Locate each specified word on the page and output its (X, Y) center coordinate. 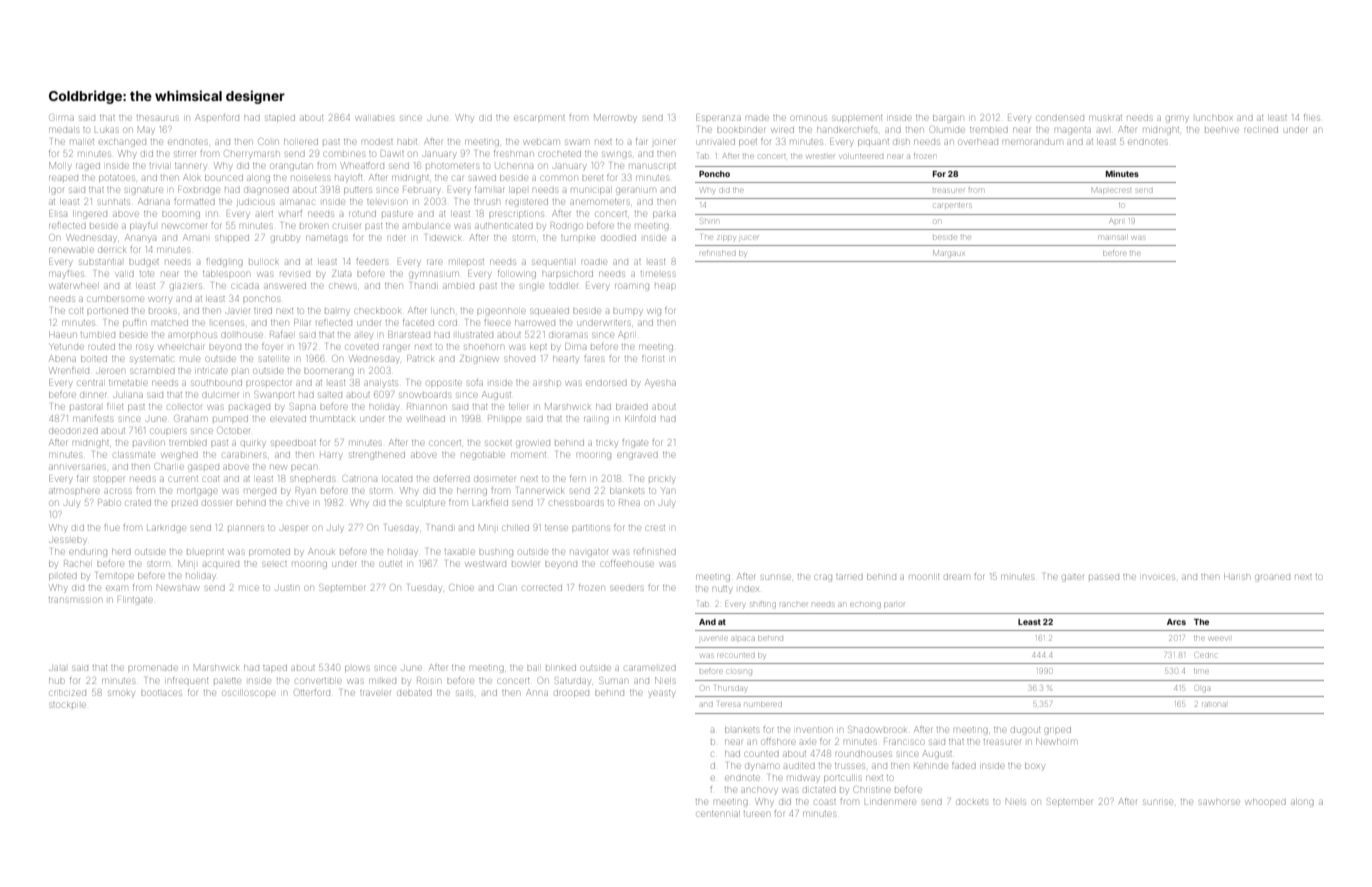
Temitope (115, 575)
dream (956, 577)
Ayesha (660, 383)
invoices (1158, 577)
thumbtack (332, 419)
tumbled (98, 335)
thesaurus (158, 118)
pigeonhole (501, 312)
